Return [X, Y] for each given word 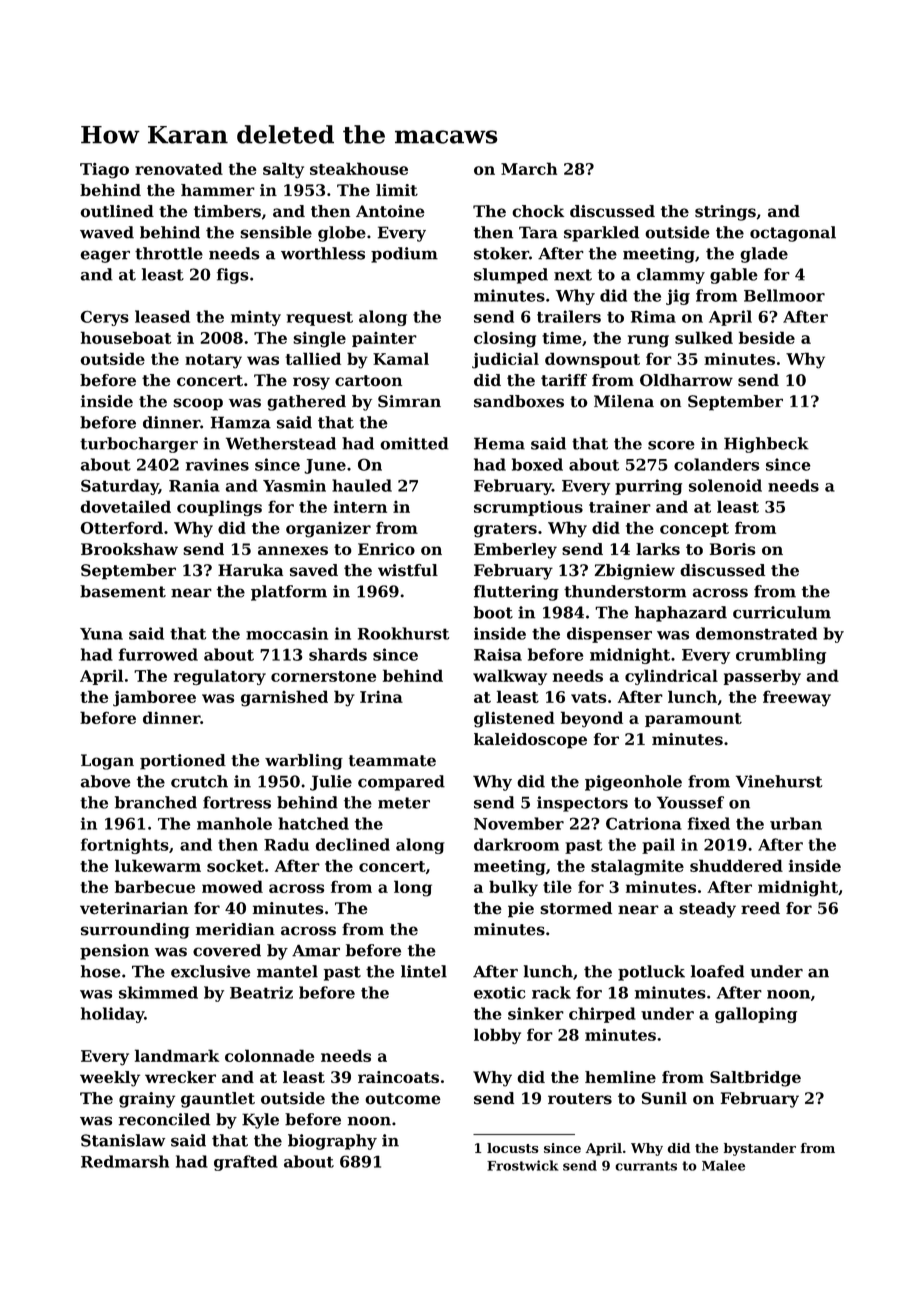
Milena [624, 401]
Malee [723, 1165]
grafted [246, 1163]
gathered [306, 403]
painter [384, 339]
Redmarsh [125, 1161]
